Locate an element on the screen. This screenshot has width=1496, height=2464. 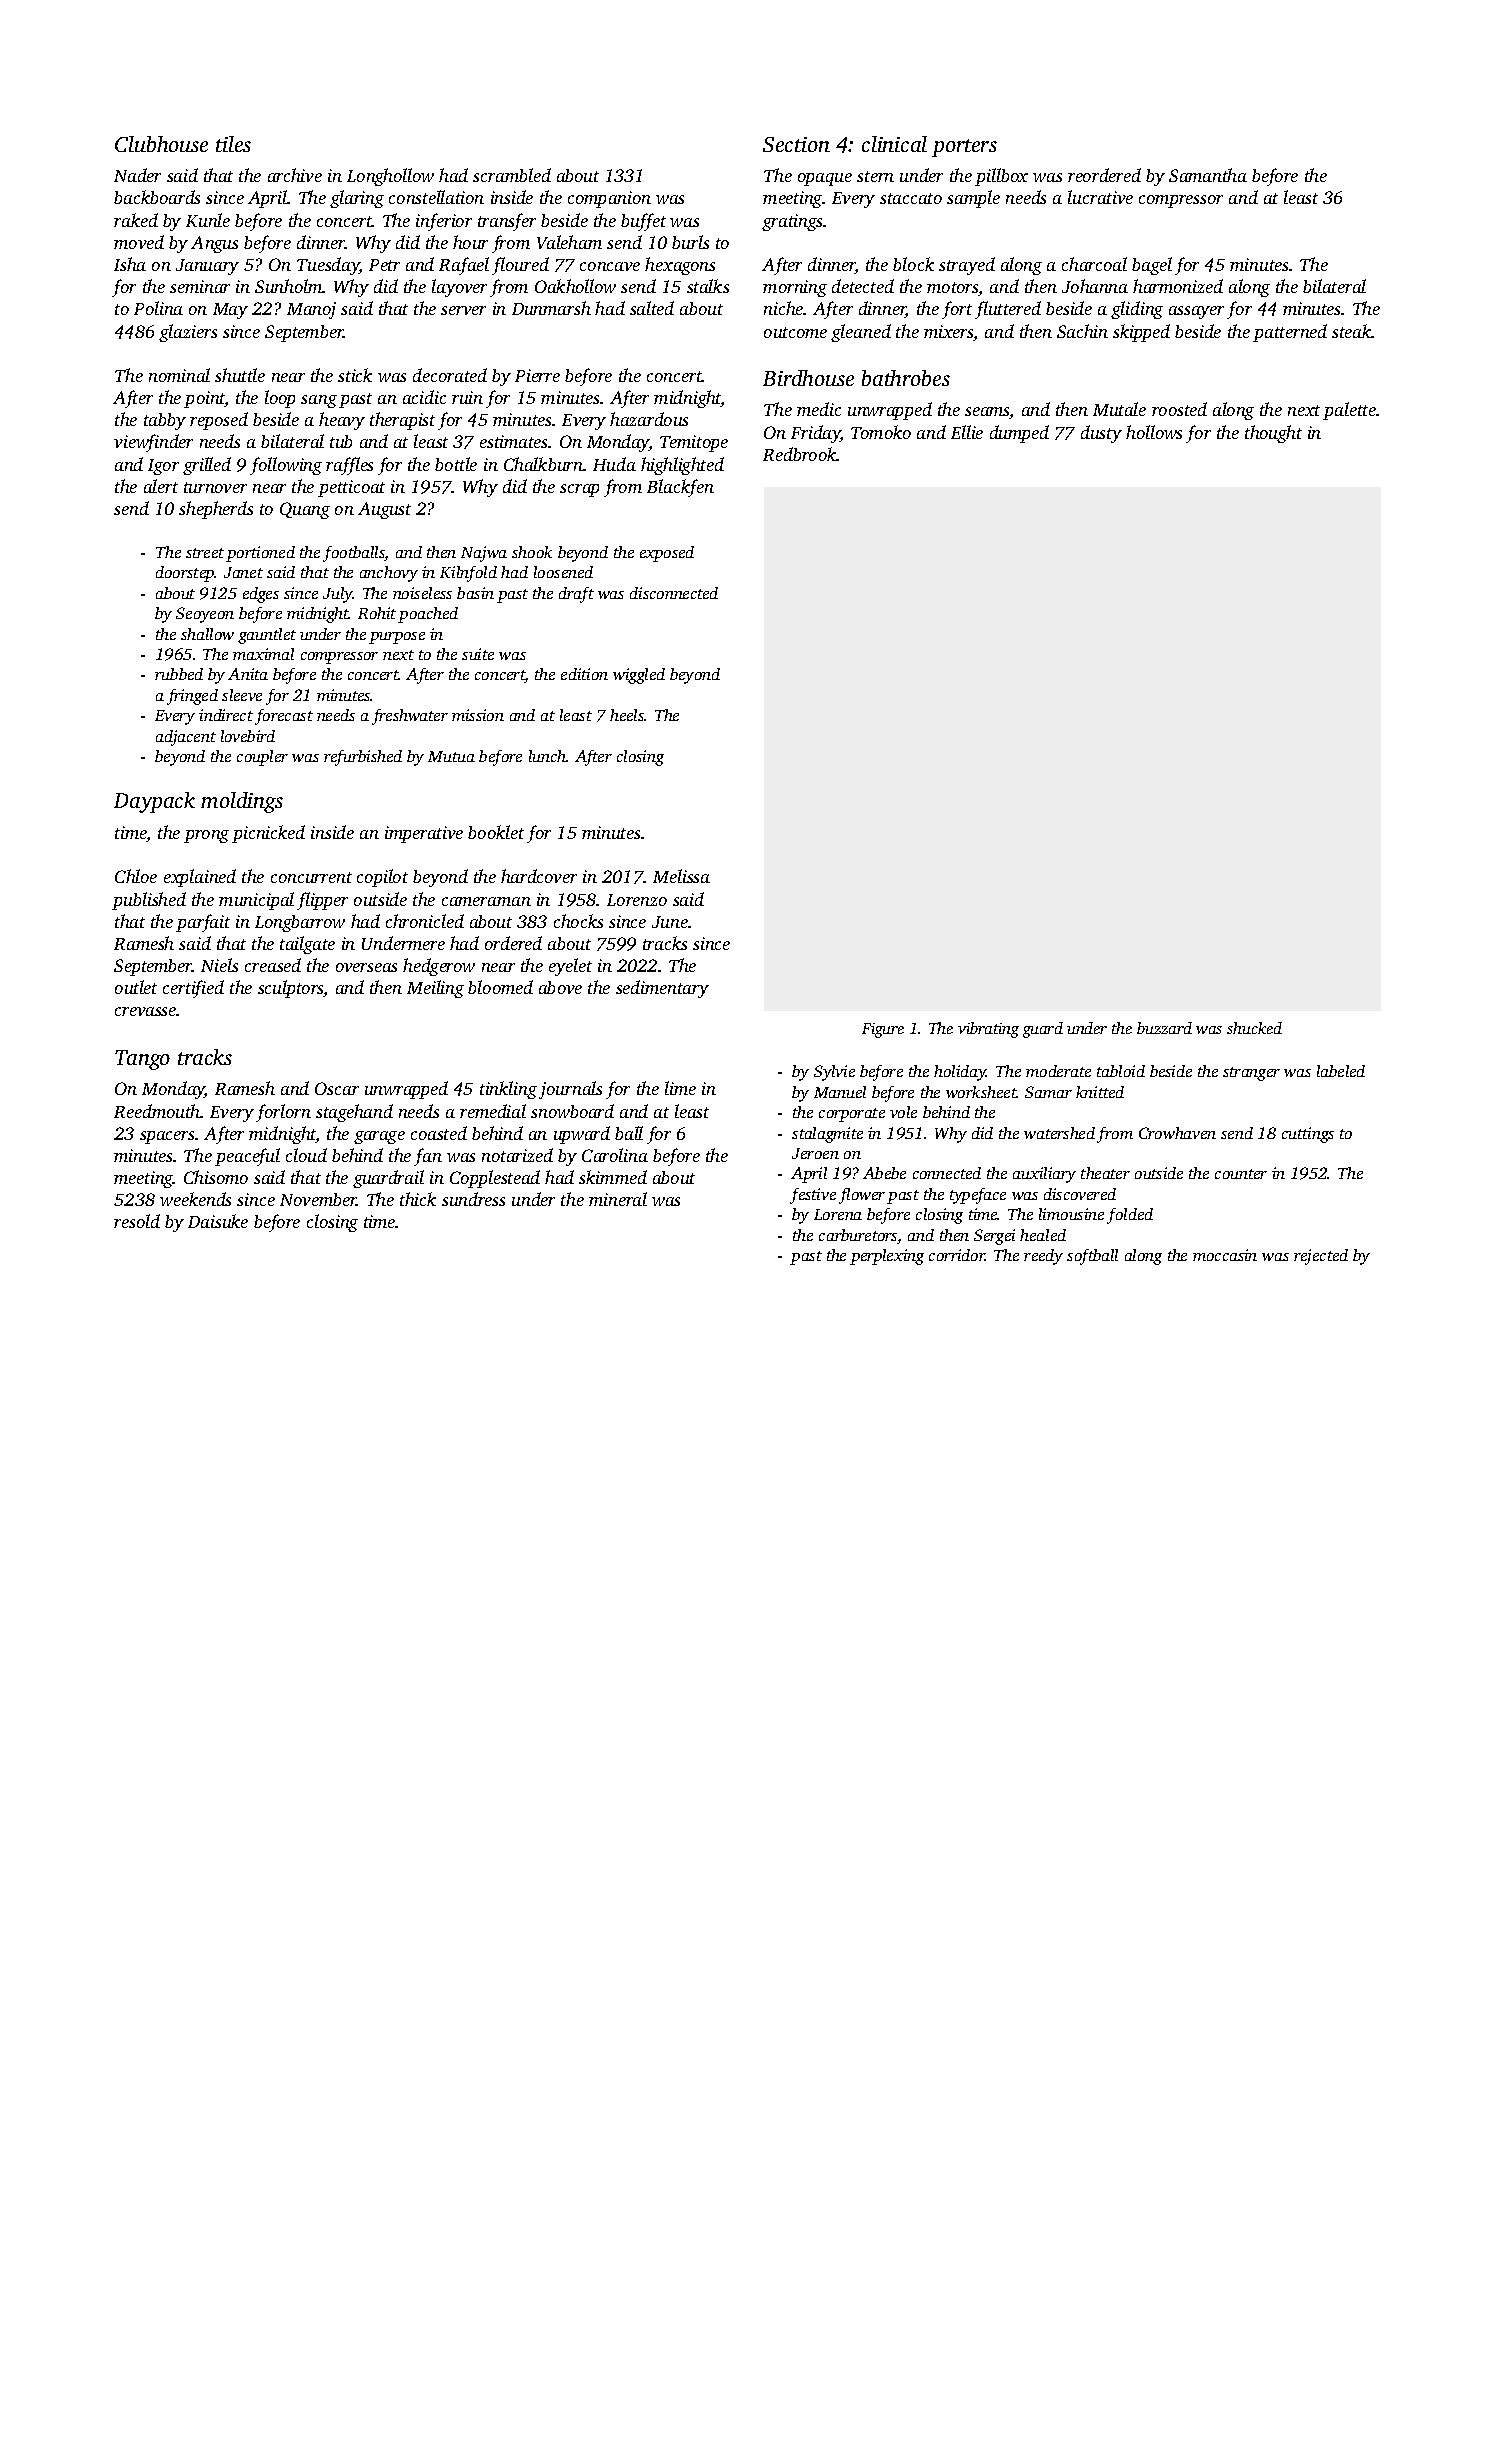
coupler is located at coordinates (262, 758).
